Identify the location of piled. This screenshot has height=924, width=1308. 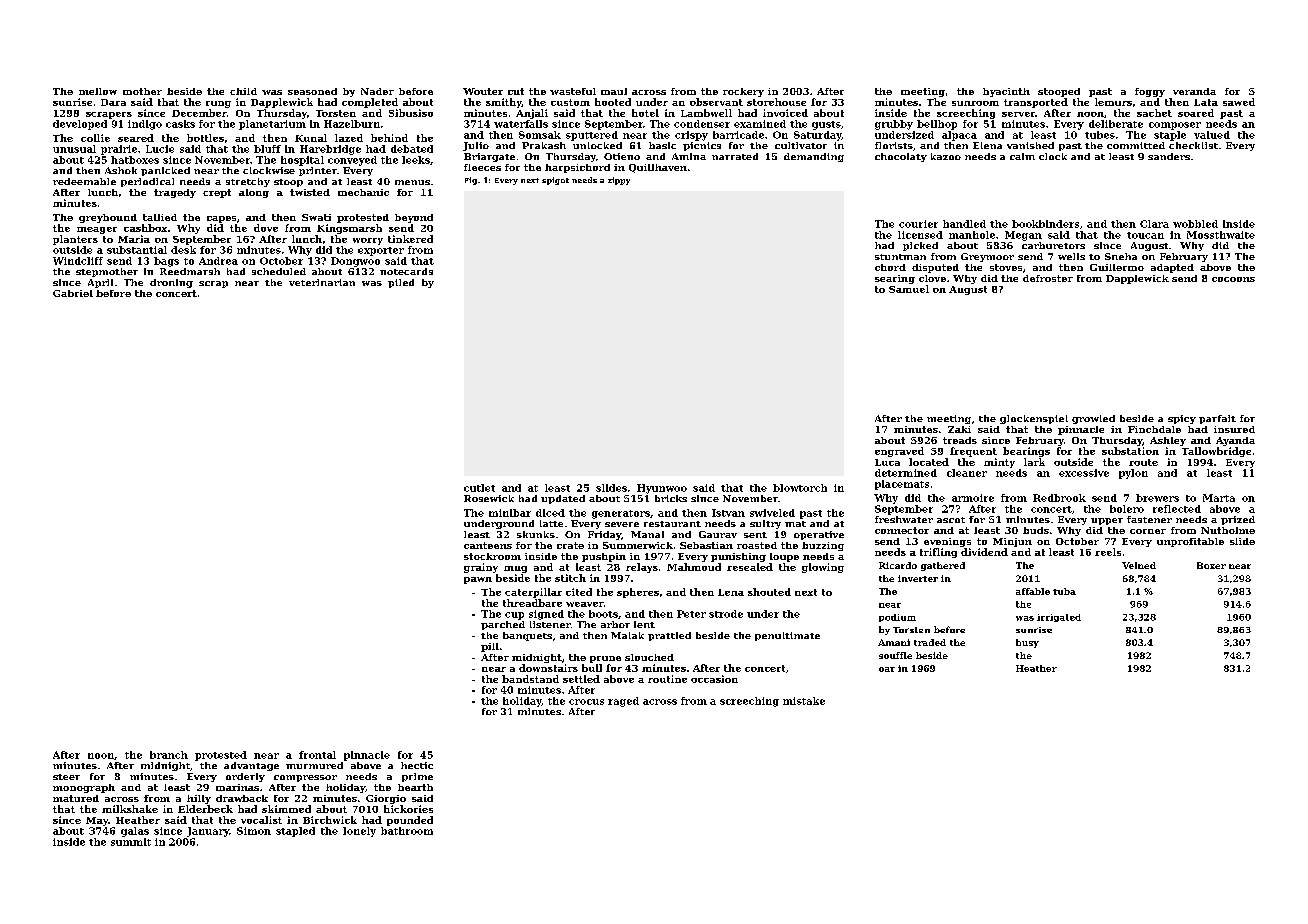
(401, 283).
